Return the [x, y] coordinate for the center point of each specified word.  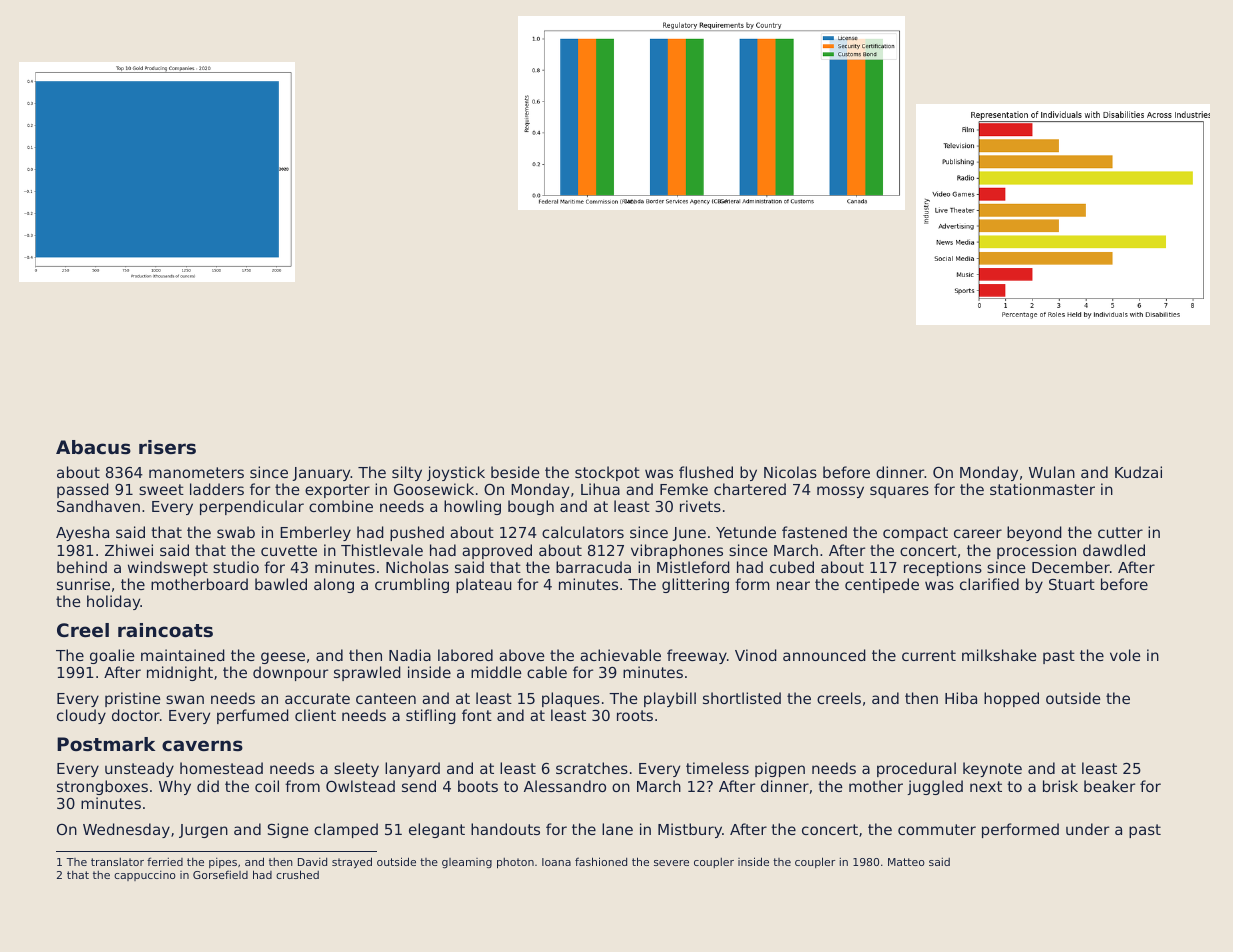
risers [167, 447]
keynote [992, 769]
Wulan [1052, 472]
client [315, 715]
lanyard [412, 769]
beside [515, 472]
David [312, 862]
